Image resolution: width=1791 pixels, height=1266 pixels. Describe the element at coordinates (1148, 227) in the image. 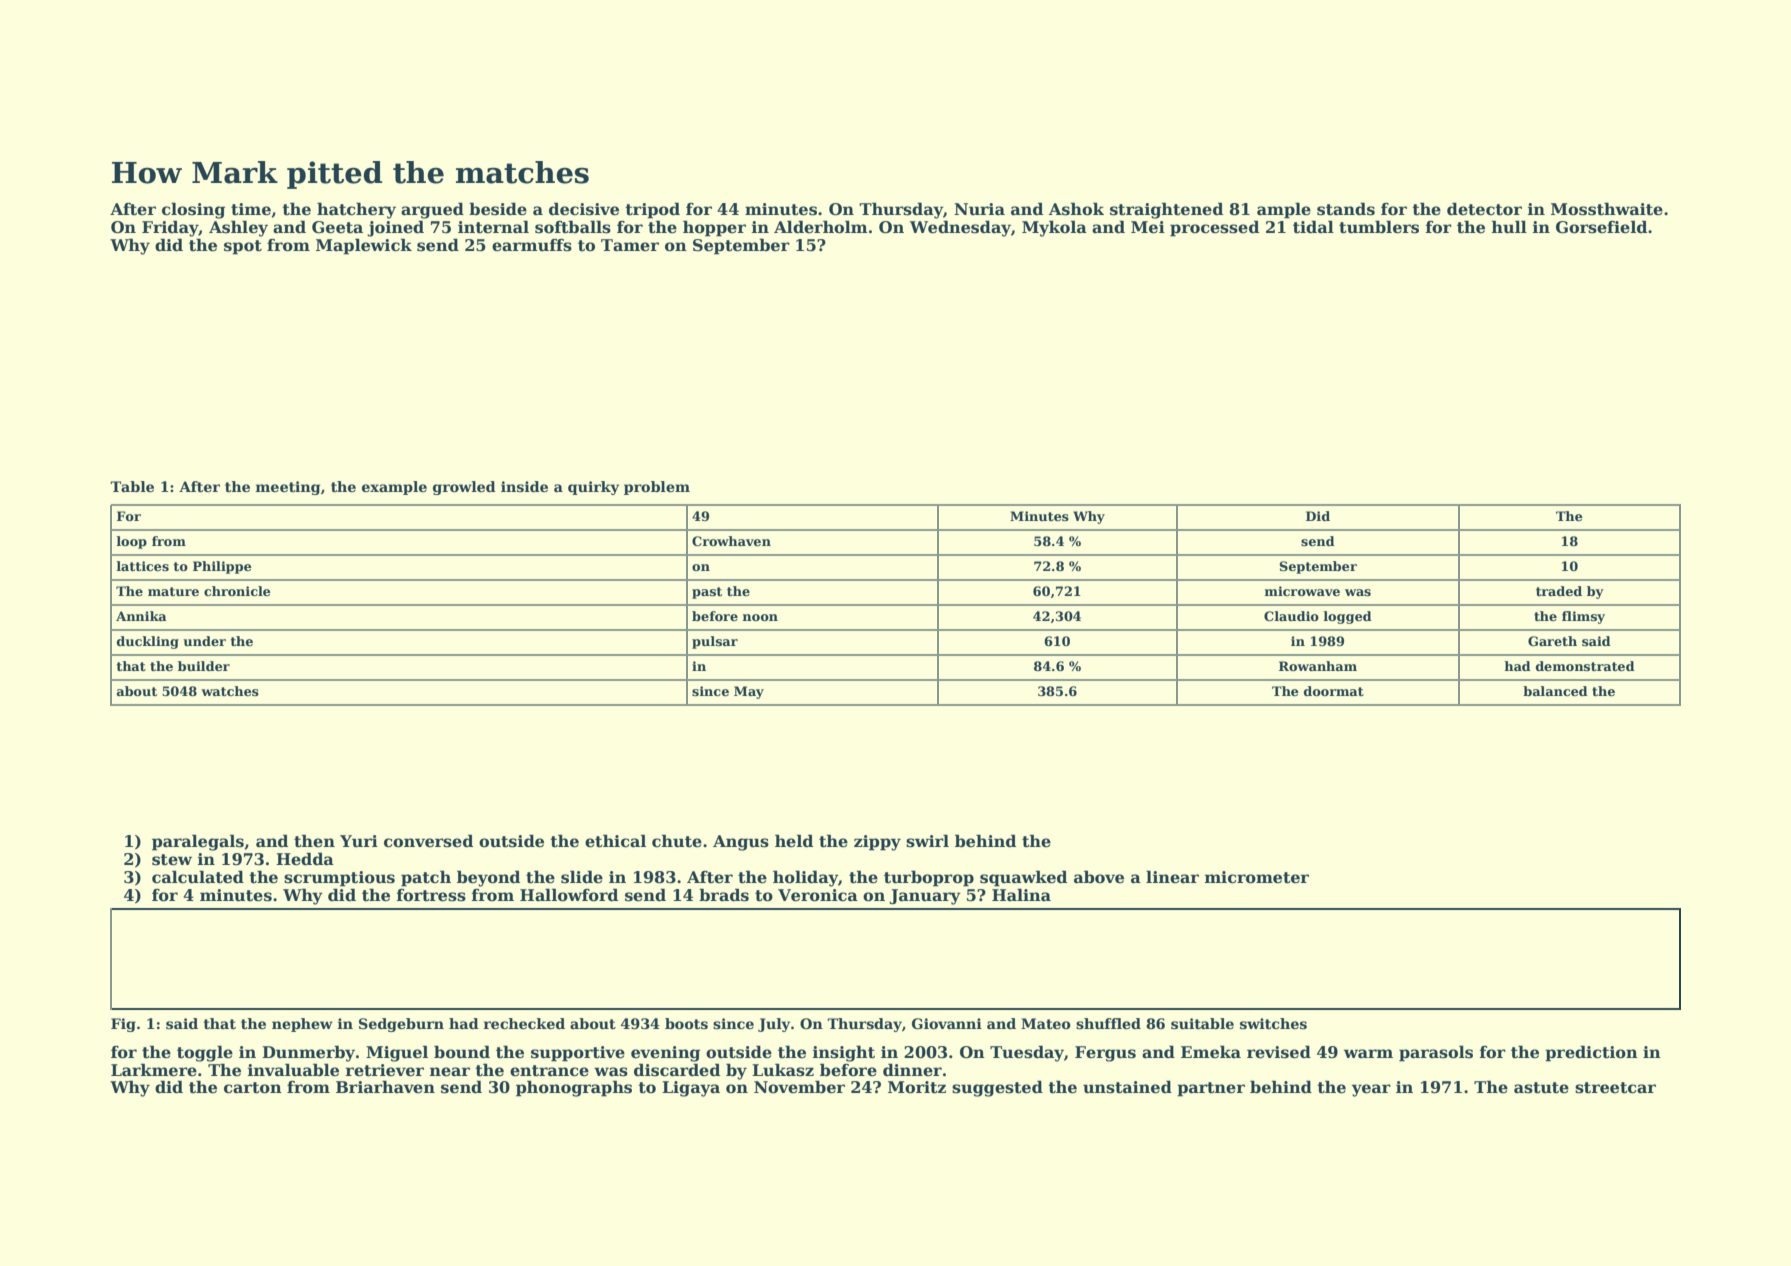

I see `Mei` at that location.
